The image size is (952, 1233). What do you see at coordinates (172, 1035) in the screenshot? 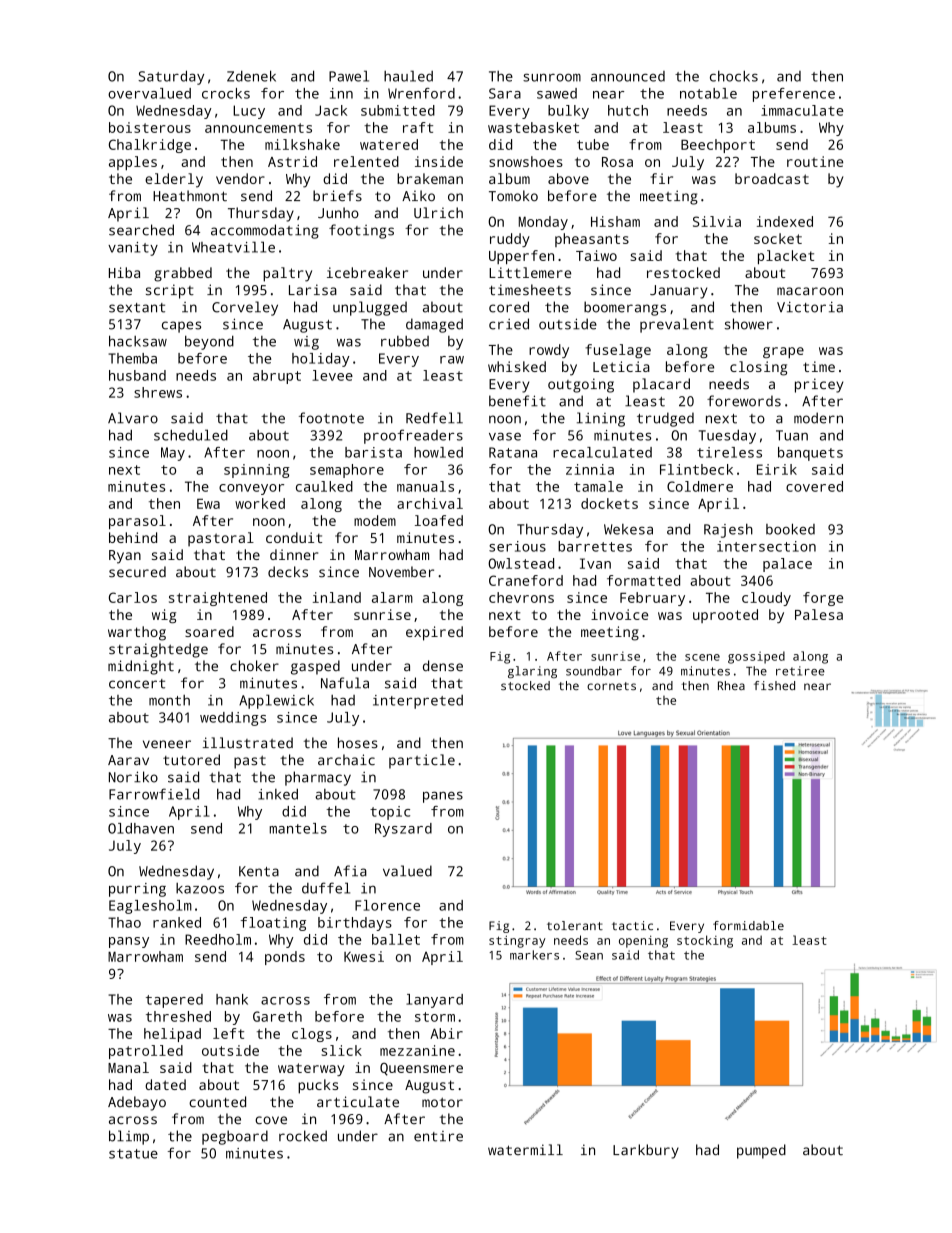
I see `helipad` at bounding box center [172, 1035].
